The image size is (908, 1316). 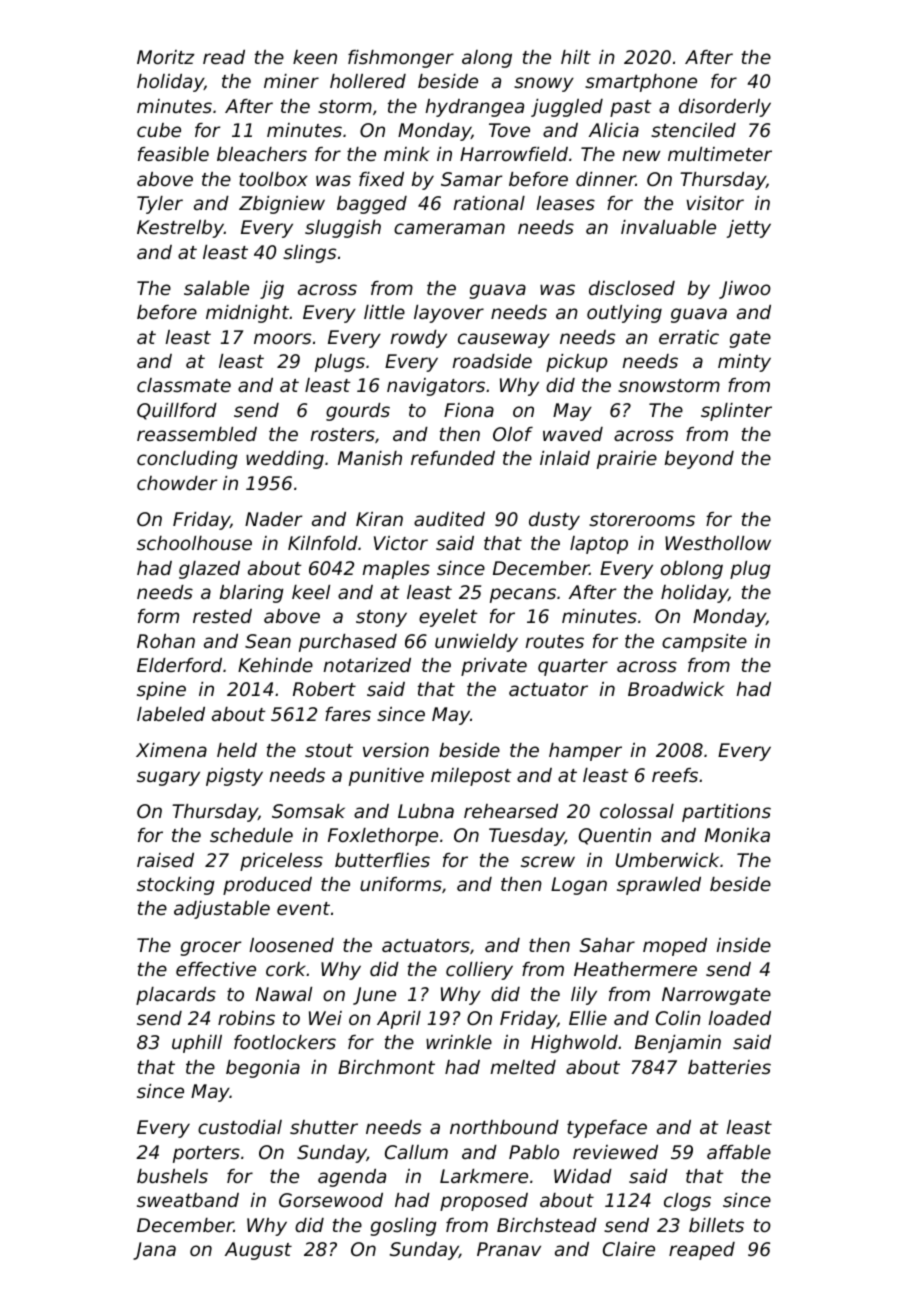 What do you see at coordinates (729, 1067) in the screenshot?
I see `batteries` at bounding box center [729, 1067].
